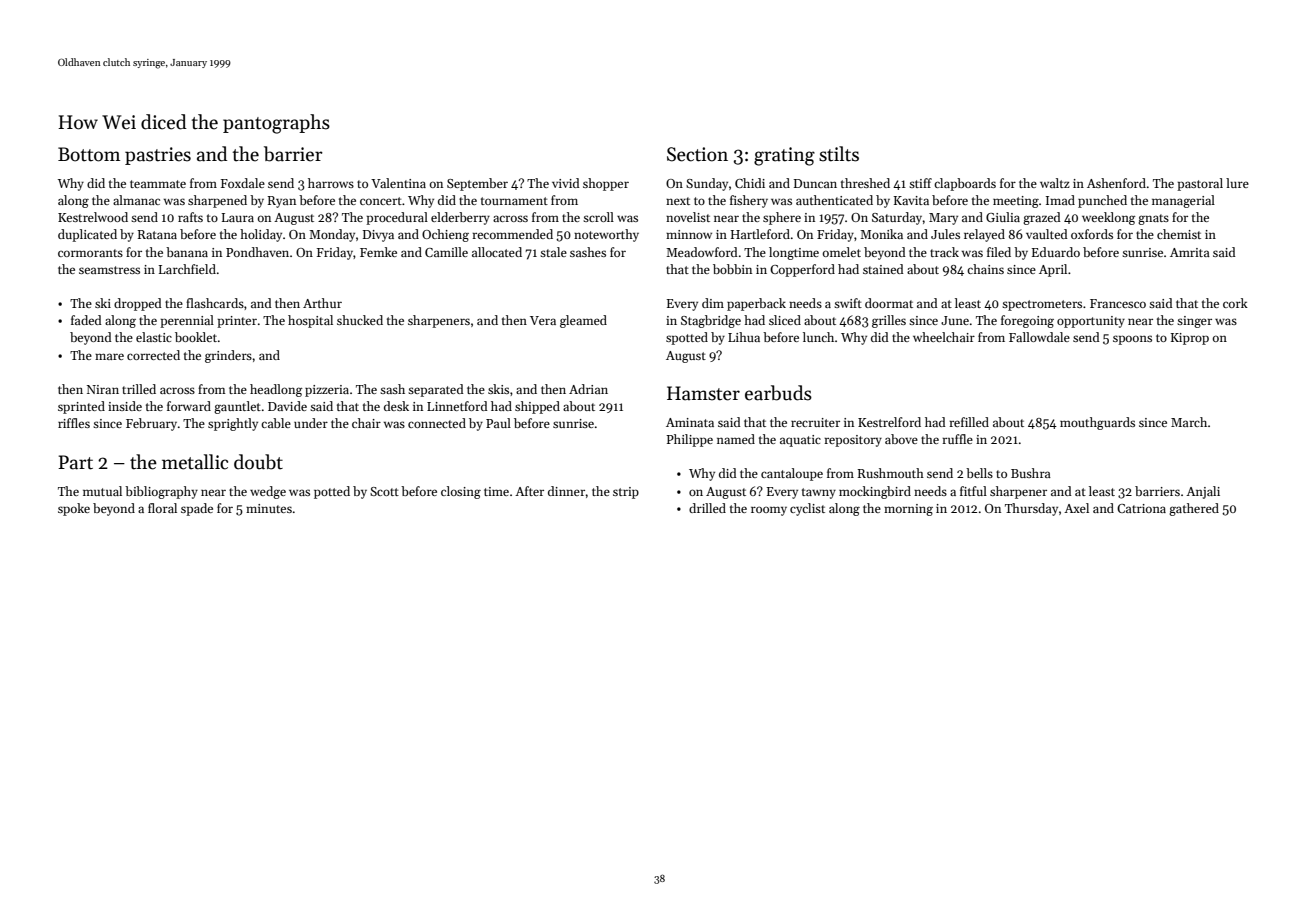 This screenshot has width=1308, height=924. I want to click on stilts, so click(839, 154).
